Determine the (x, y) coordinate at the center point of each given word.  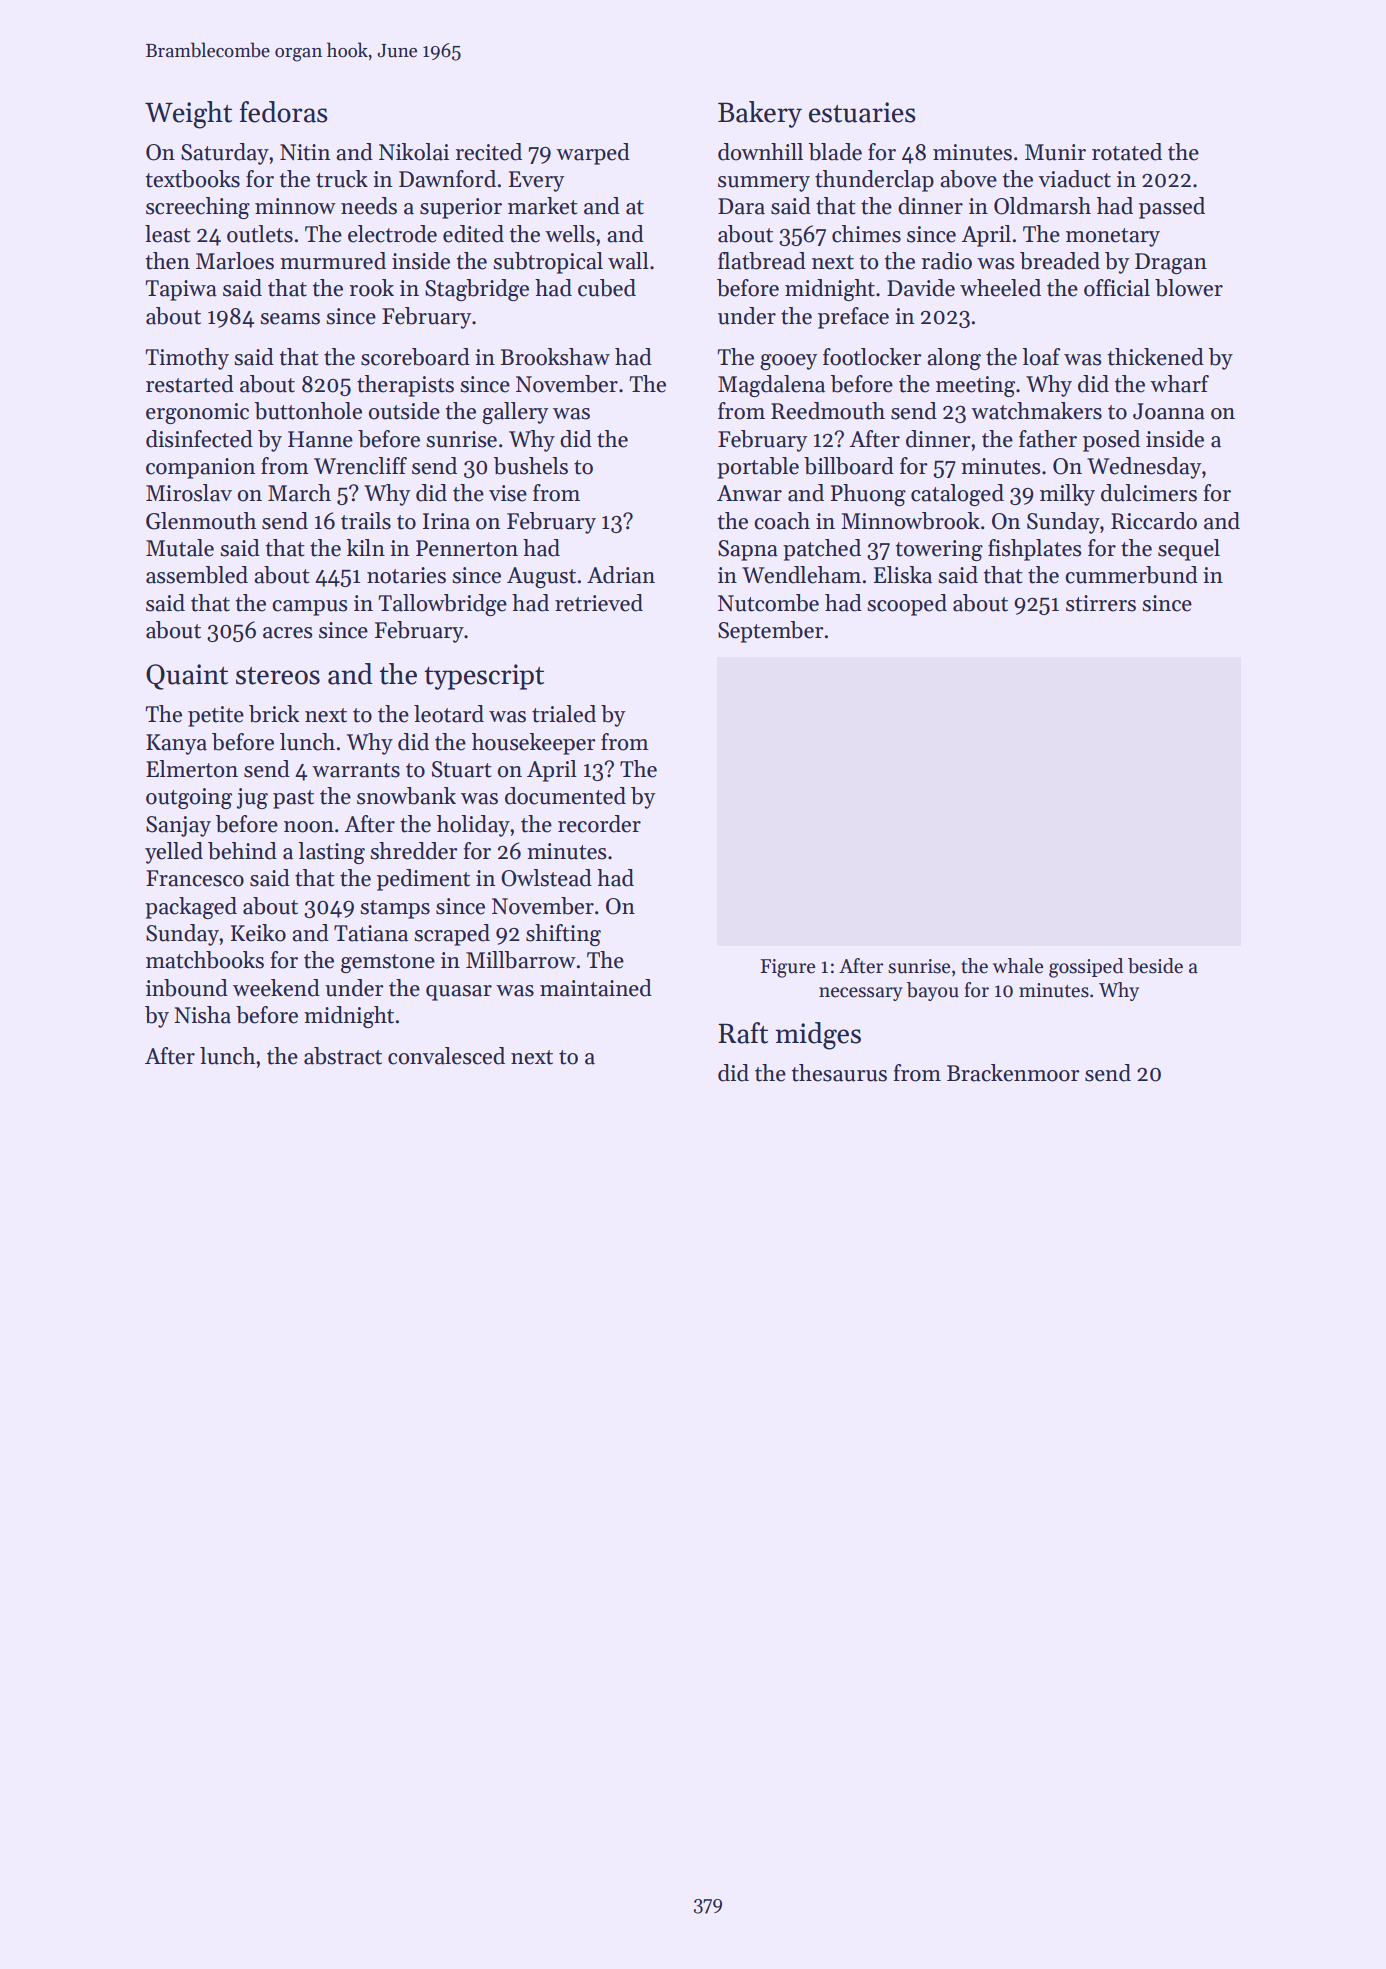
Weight (188, 115)
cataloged (957, 495)
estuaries (862, 112)
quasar (459, 993)
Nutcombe (768, 603)
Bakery (760, 114)
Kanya (176, 744)
